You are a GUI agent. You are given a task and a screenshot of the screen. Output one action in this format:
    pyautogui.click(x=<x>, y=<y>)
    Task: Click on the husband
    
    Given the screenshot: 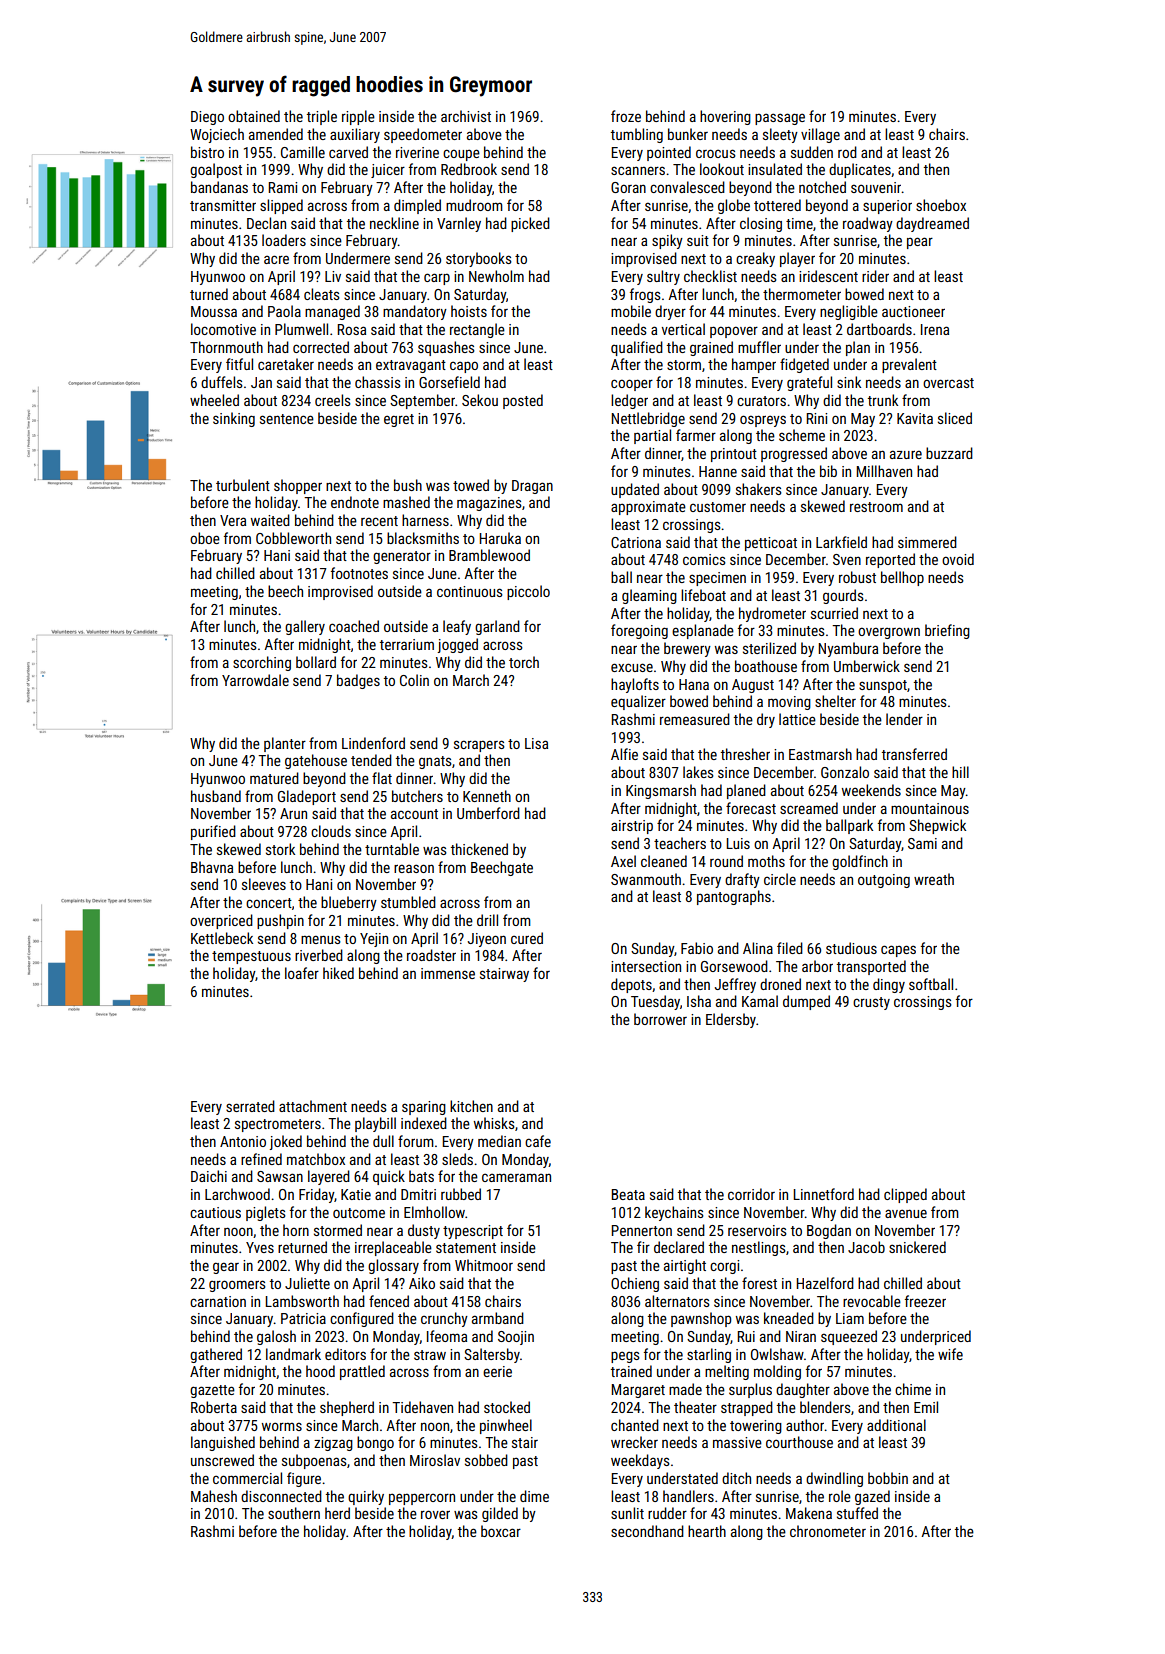 What is the action you would take?
    pyautogui.click(x=216, y=796)
